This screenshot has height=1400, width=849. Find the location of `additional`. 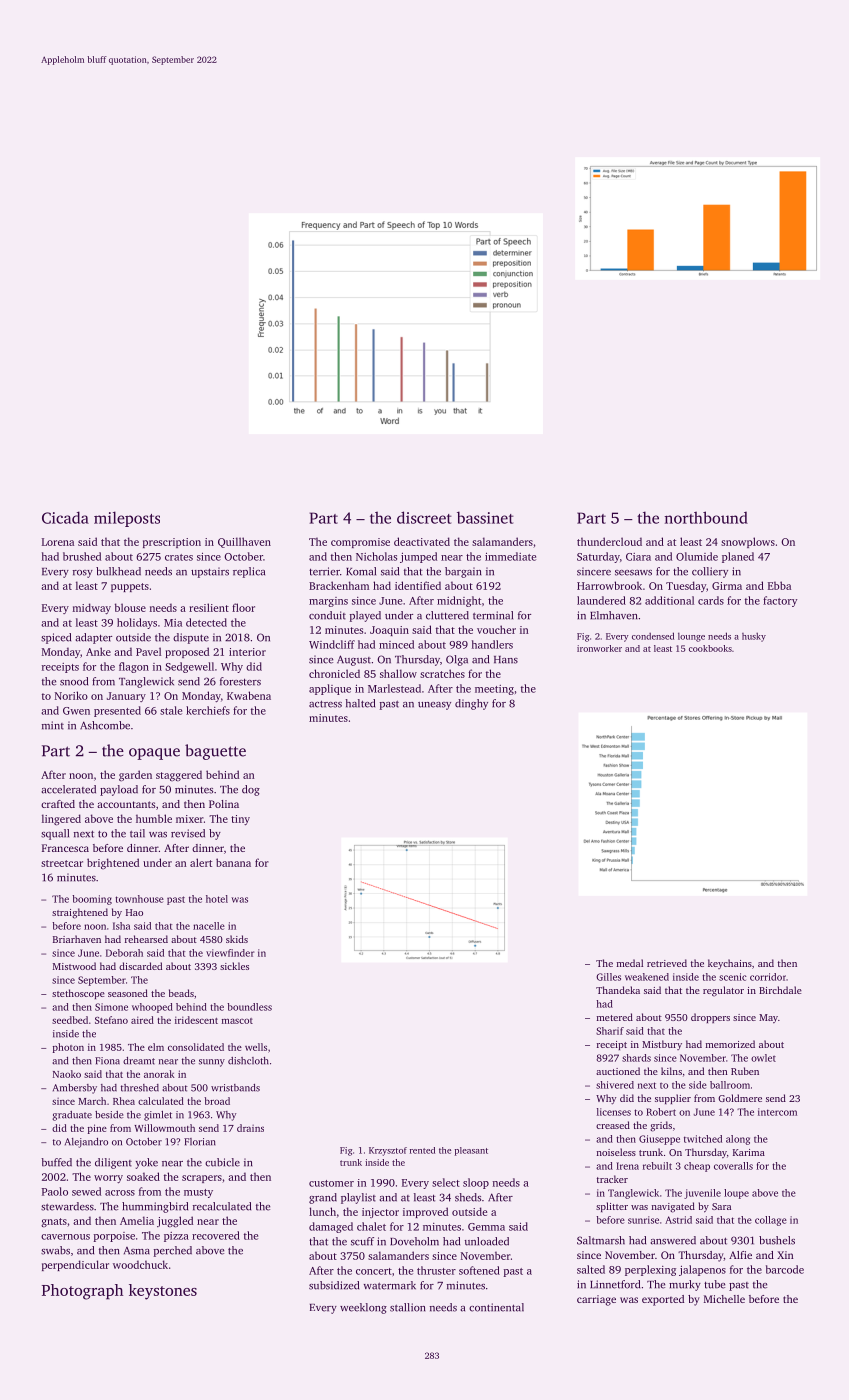

additional is located at coordinates (669, 600).
